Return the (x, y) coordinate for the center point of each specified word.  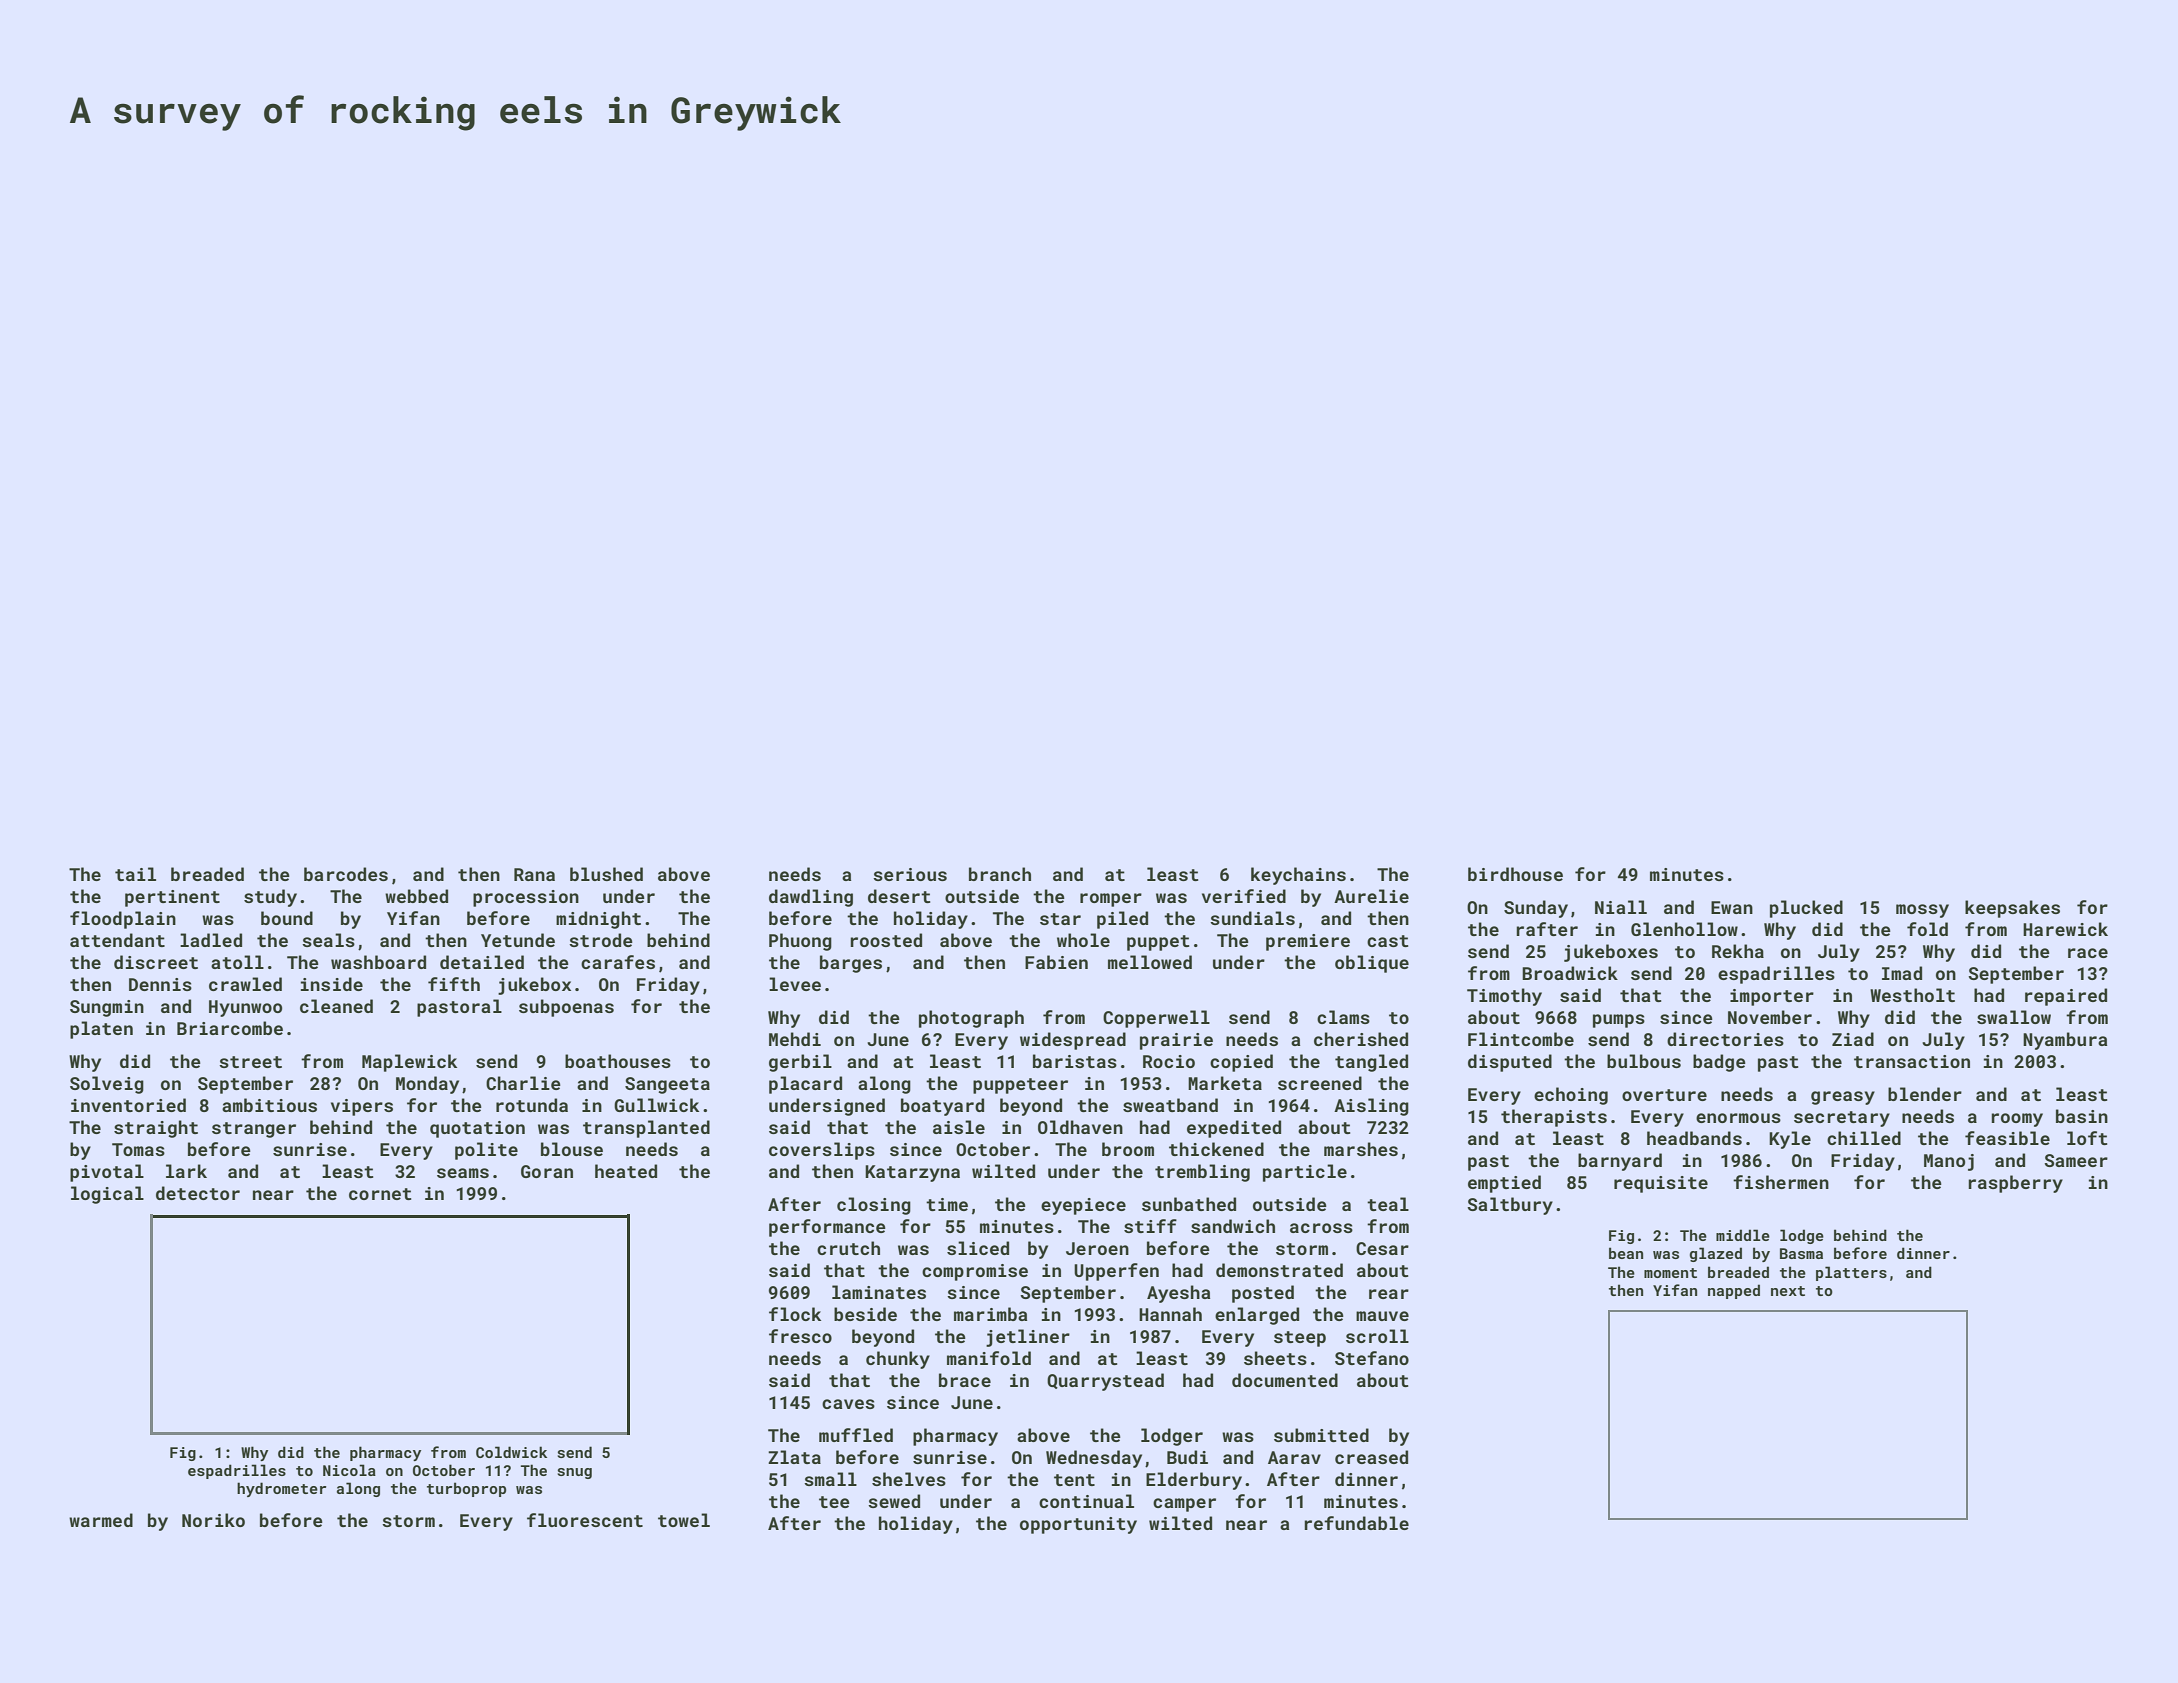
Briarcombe (230, 1028)
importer (1772, 997)
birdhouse (1515, 874)
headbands (1694, 1138)
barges (851, 964)
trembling (1202, 1173)
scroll (1377, 1336)
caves (848, 1404)
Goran (547, 1171)
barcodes (346, 874)
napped (1734, 1291)
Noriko (213, 1520)
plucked (1806, 909)
